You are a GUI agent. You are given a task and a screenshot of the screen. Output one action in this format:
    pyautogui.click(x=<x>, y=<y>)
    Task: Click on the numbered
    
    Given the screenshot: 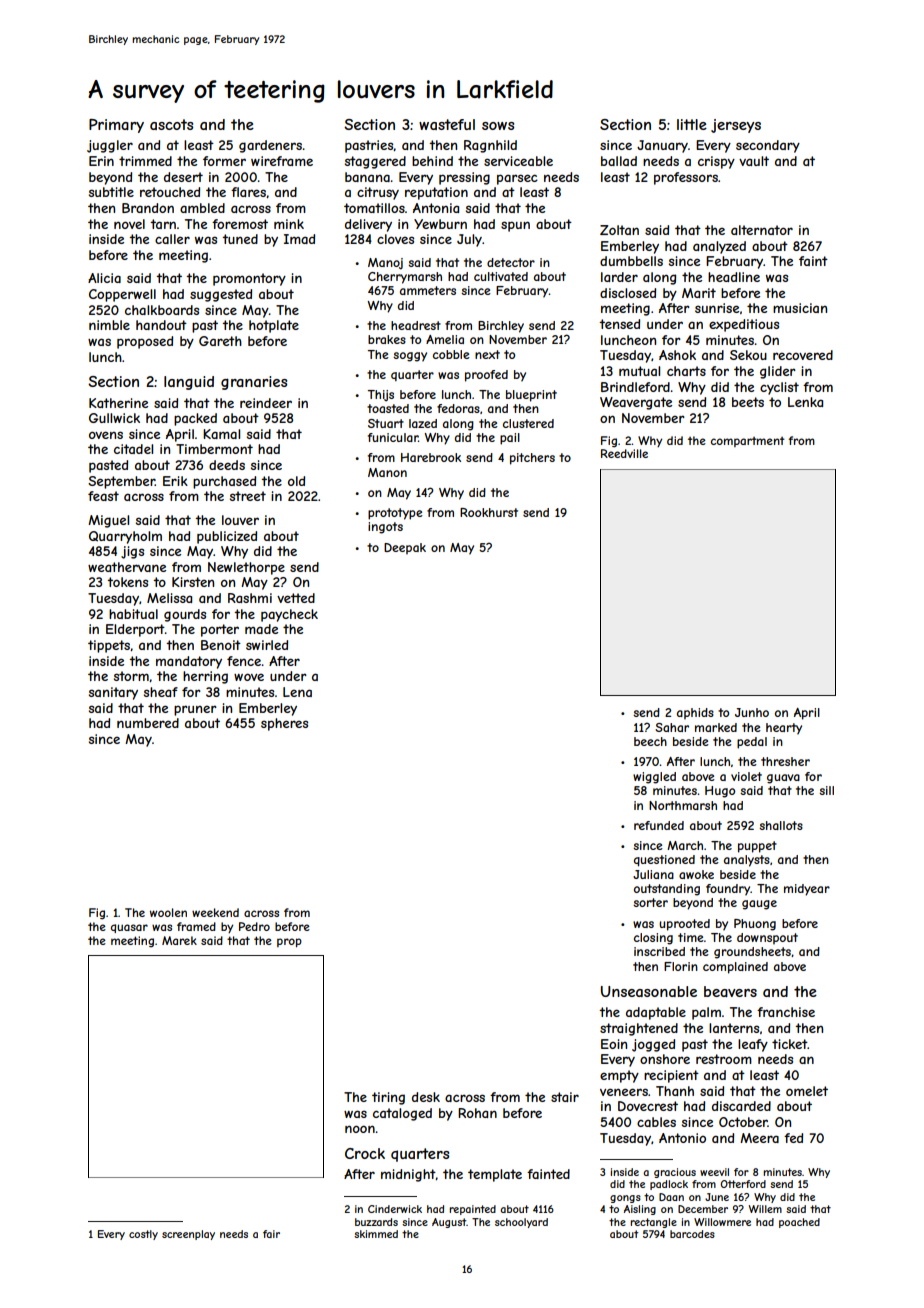 What is the action you would take?
    pyautogui.click(x=148, y=723)
